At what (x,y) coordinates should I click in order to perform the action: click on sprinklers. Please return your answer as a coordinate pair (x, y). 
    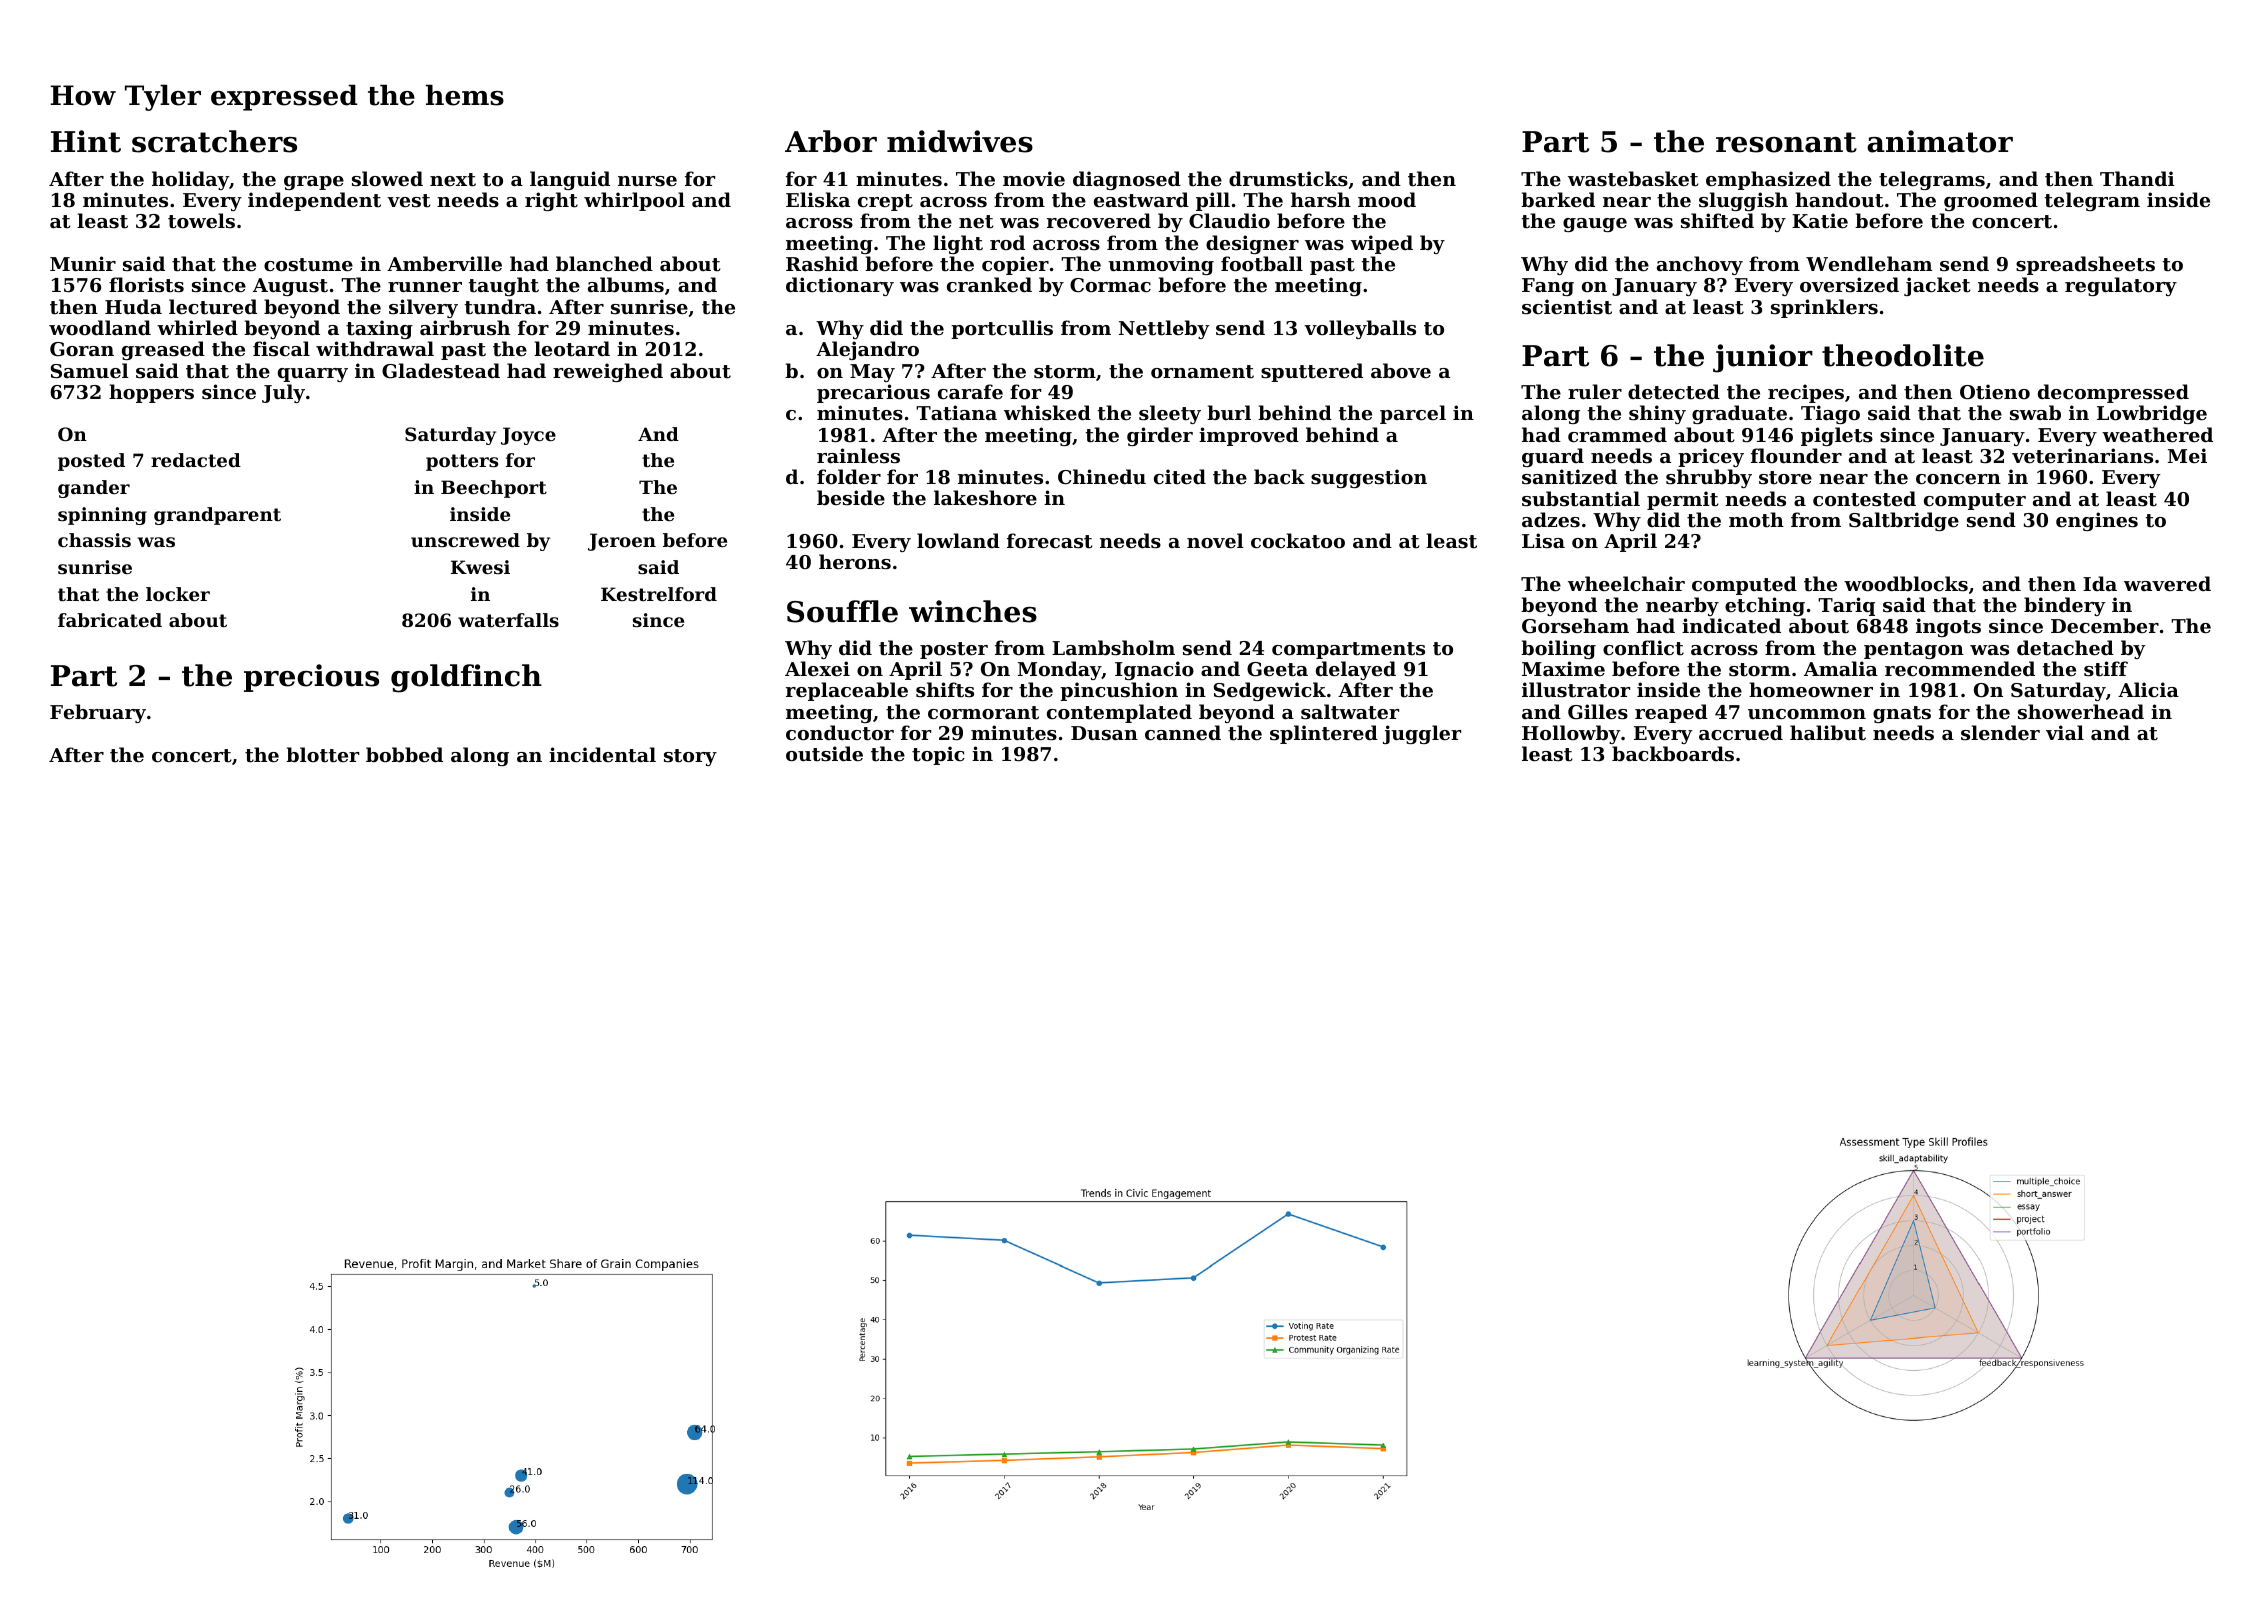
    Looking at the image, I should click on (1824, 308).
